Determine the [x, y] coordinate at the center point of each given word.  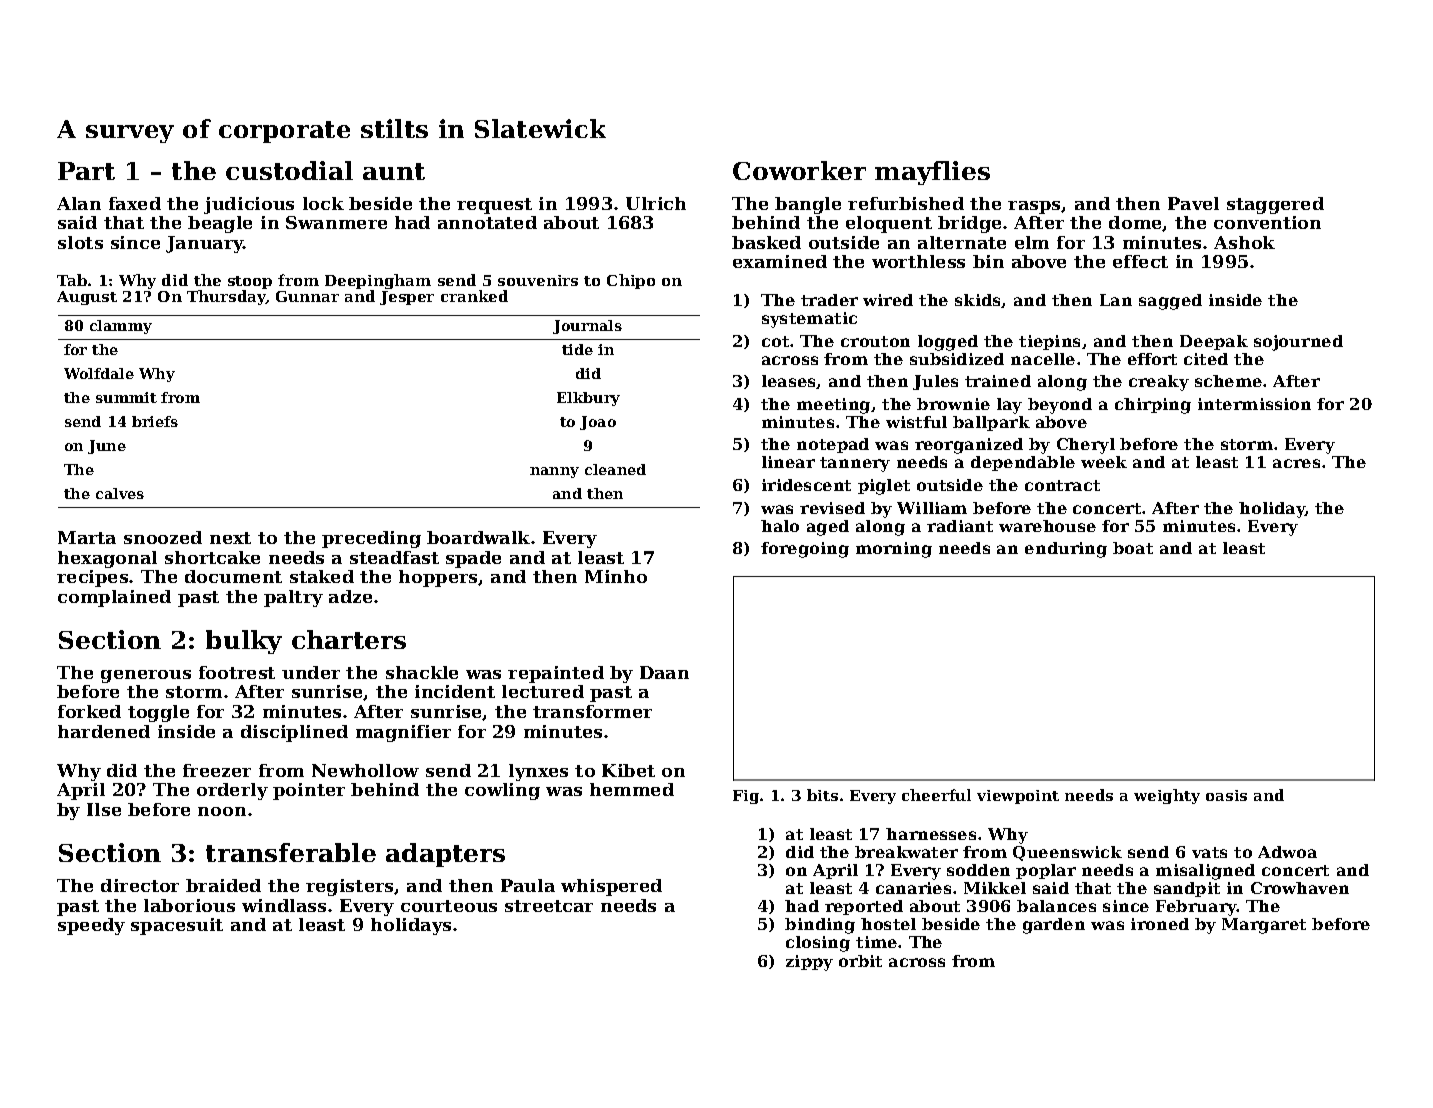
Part [86, 171]
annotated [487, 222]
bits [822, 795]
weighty [1167, 796]
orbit [860, 961]
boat [1133, 548]
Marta [87, 537]
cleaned [615, 469]
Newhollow [365, 770]
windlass [284, 905]
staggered [1275, 205]
